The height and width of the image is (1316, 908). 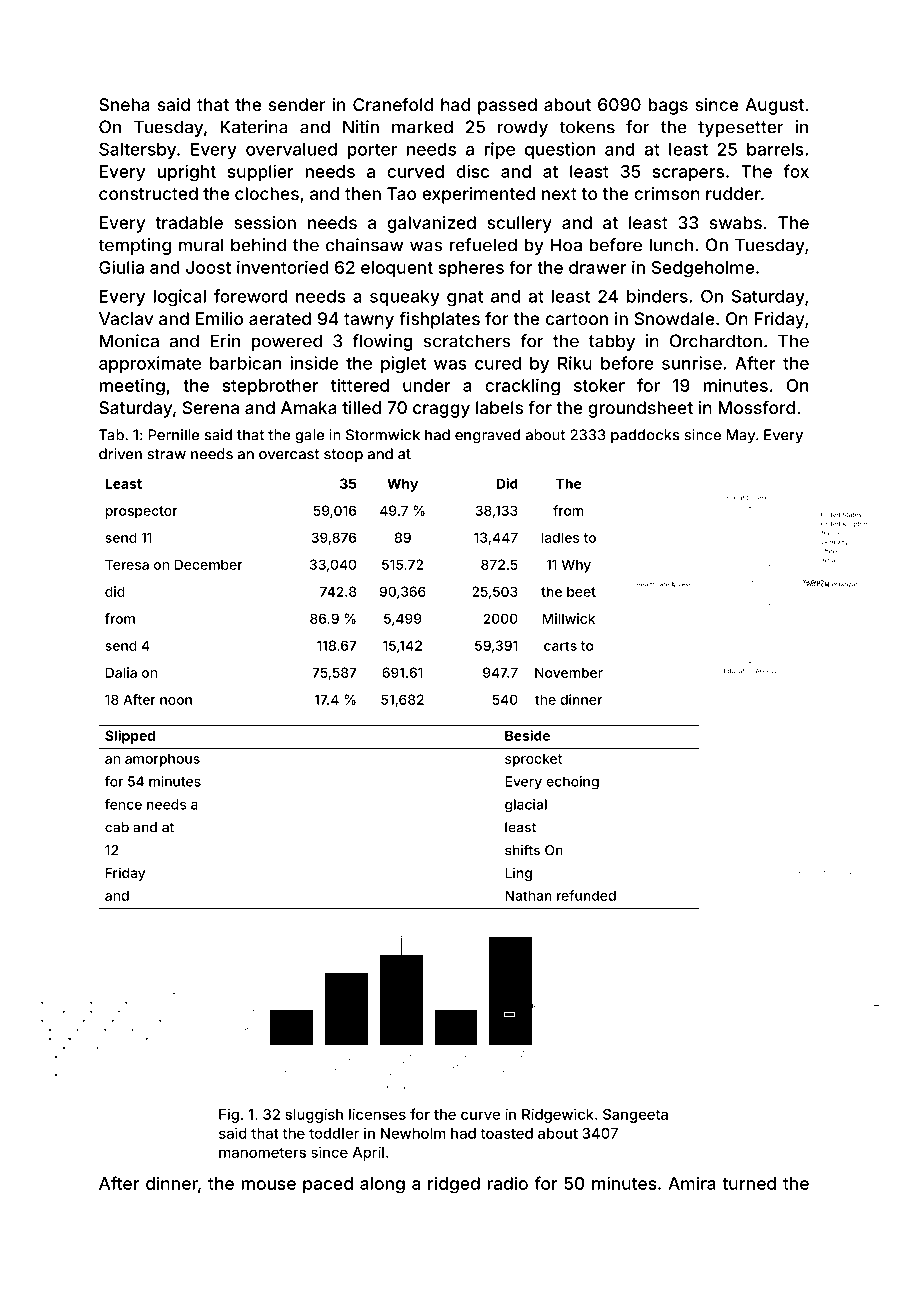 I want to click on Saltersby, so click(x=137, y=150).
